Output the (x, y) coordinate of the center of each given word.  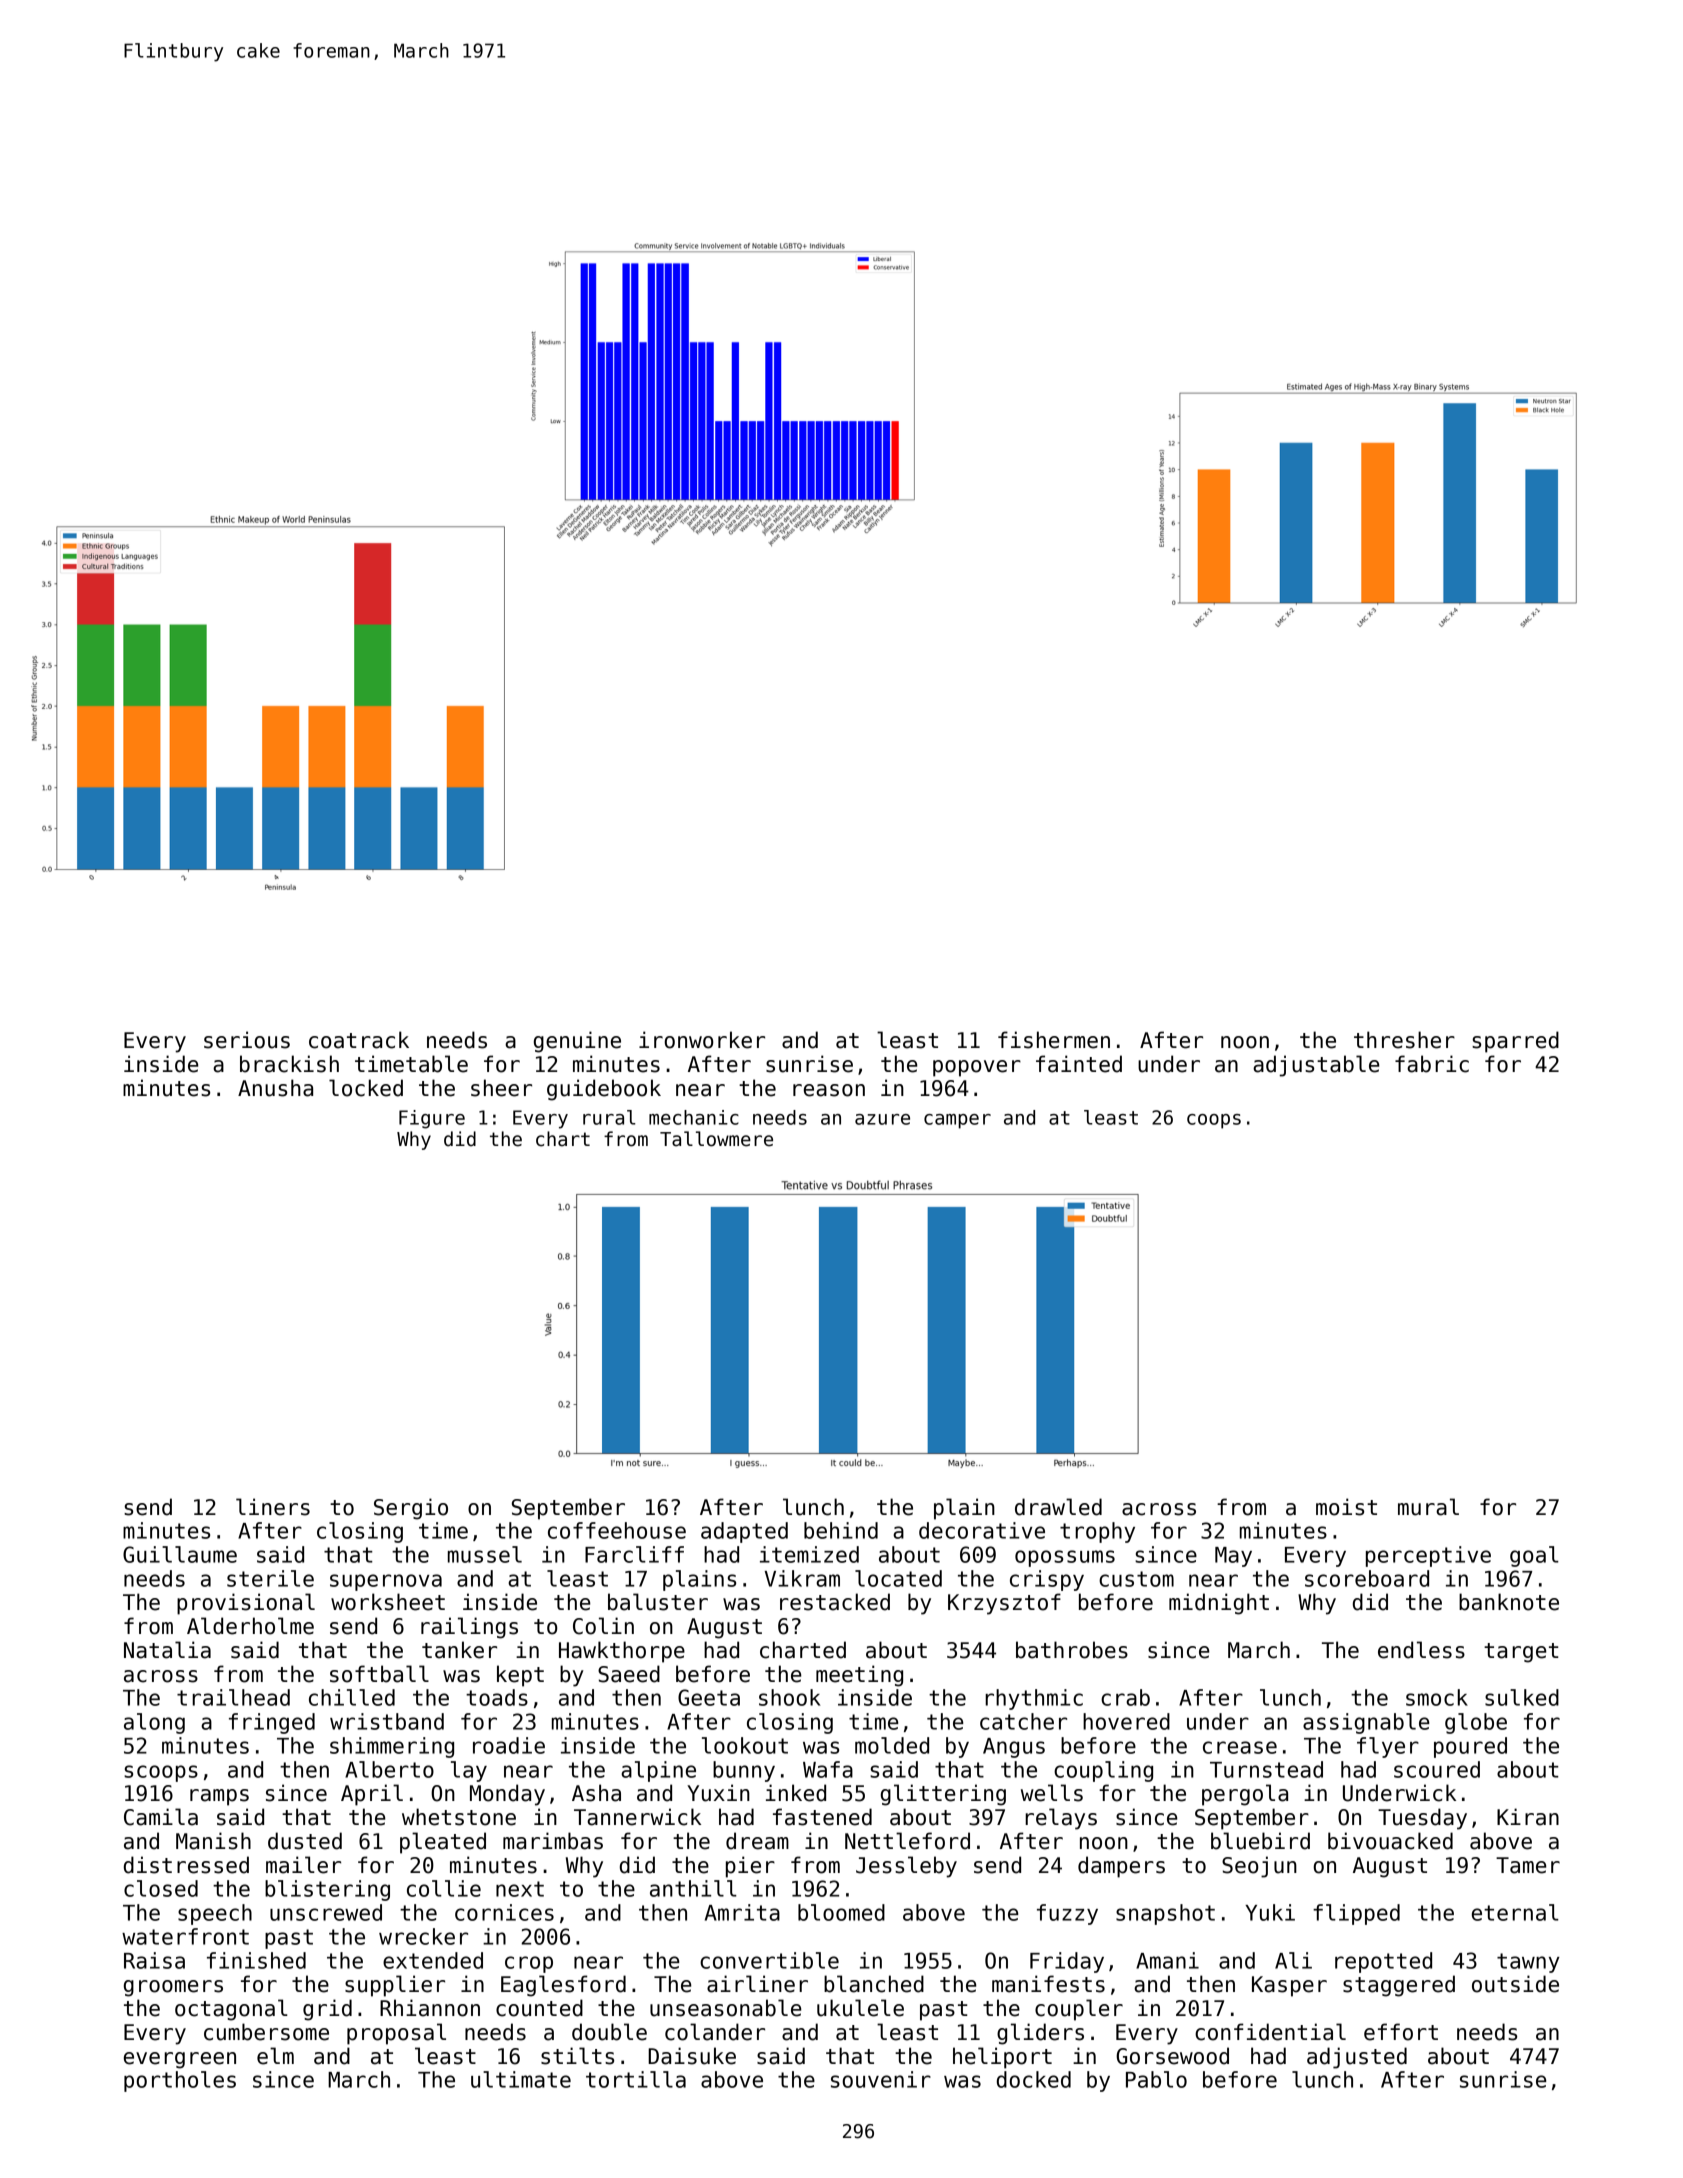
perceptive (1428, 1556)
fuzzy (1067, 1914)
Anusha (275, 1088)
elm (275, 2056)
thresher (1404, 1040)
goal (1534, 1556)
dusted (305, 1841)
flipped (1356, 1914)
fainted (1079, 1064)
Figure (432, 1119)
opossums (1065, 1558)
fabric (1432, 1064)
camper (957, 1121)
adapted (744, 1532)
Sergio (411, 1509)
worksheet (388, 1602)
